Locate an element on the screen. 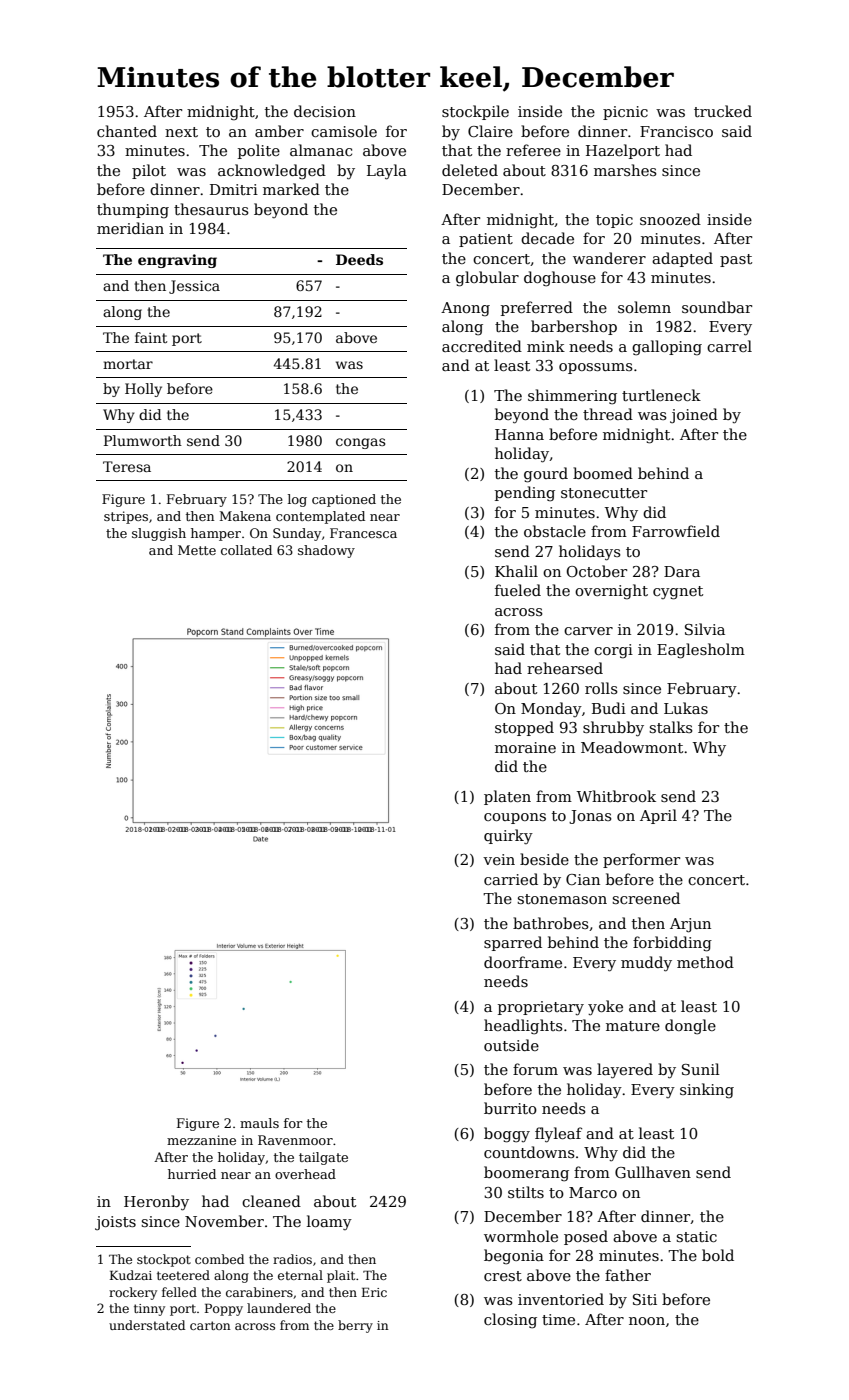 Image resolution: width=849 pixels, height=1400 pixels. vein is located at coordinates (499, 859).
